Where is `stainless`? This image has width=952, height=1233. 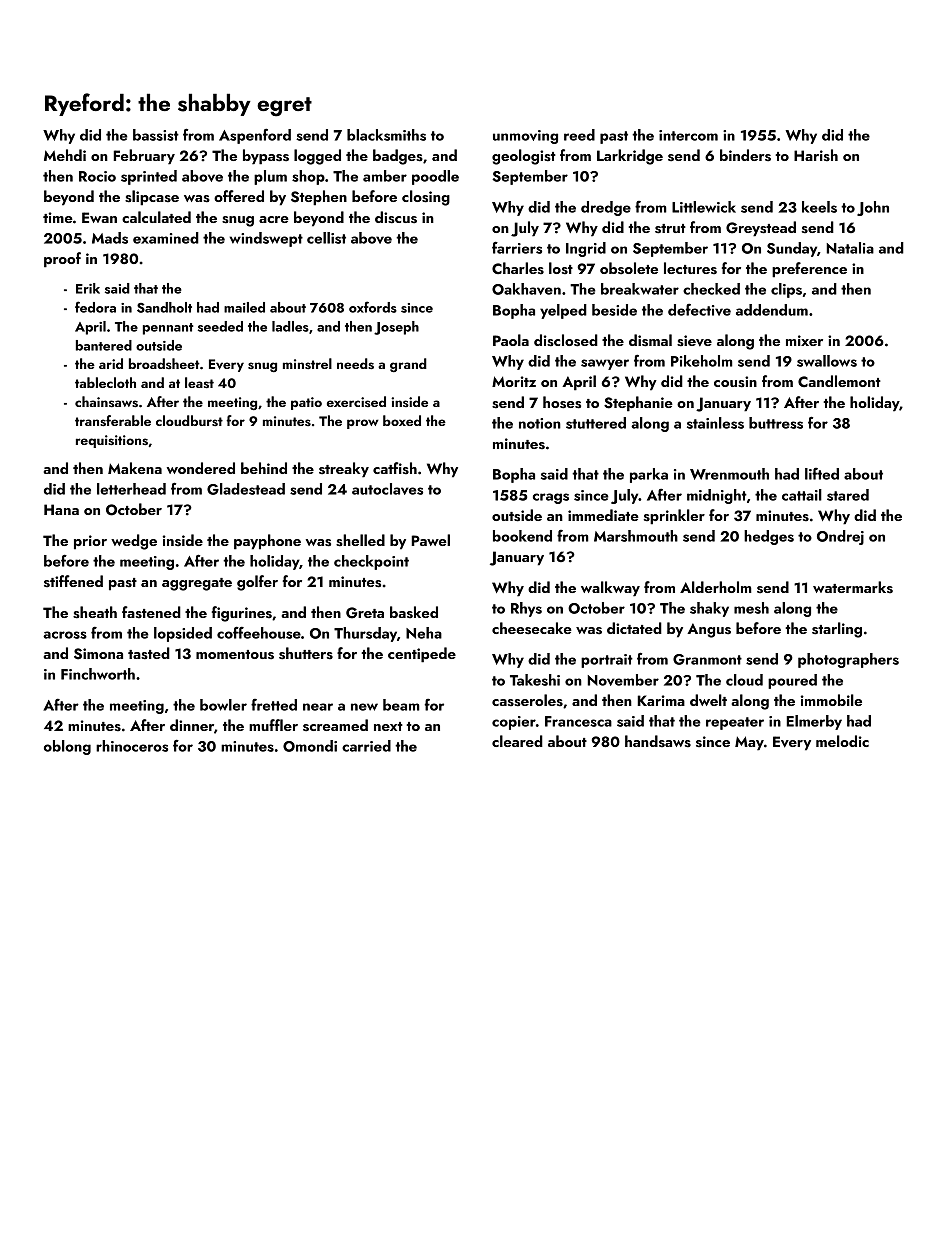 stainless is located at coordinates (715, 423).
